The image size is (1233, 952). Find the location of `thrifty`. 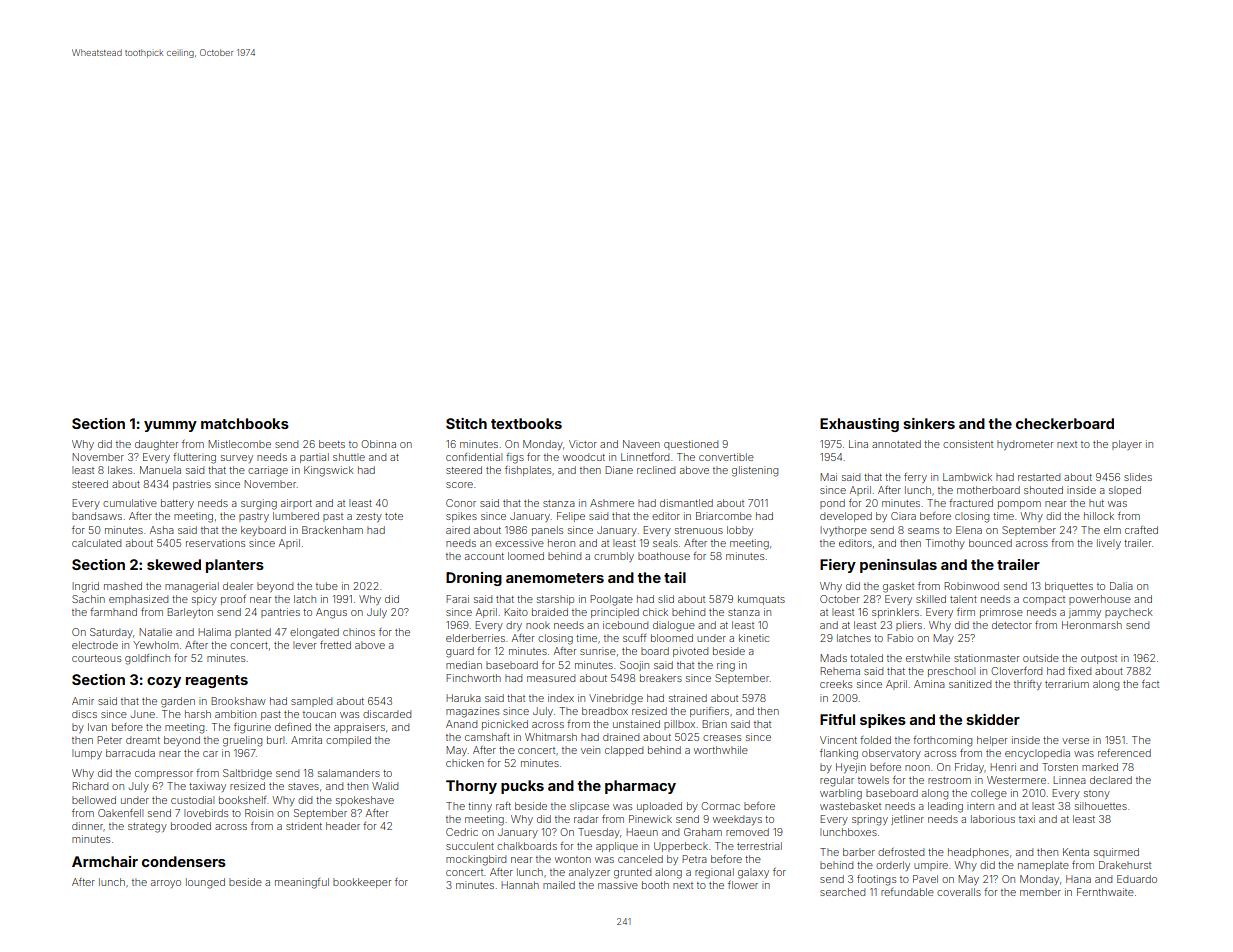

thrifty is located at coordinates (1028, 685).
